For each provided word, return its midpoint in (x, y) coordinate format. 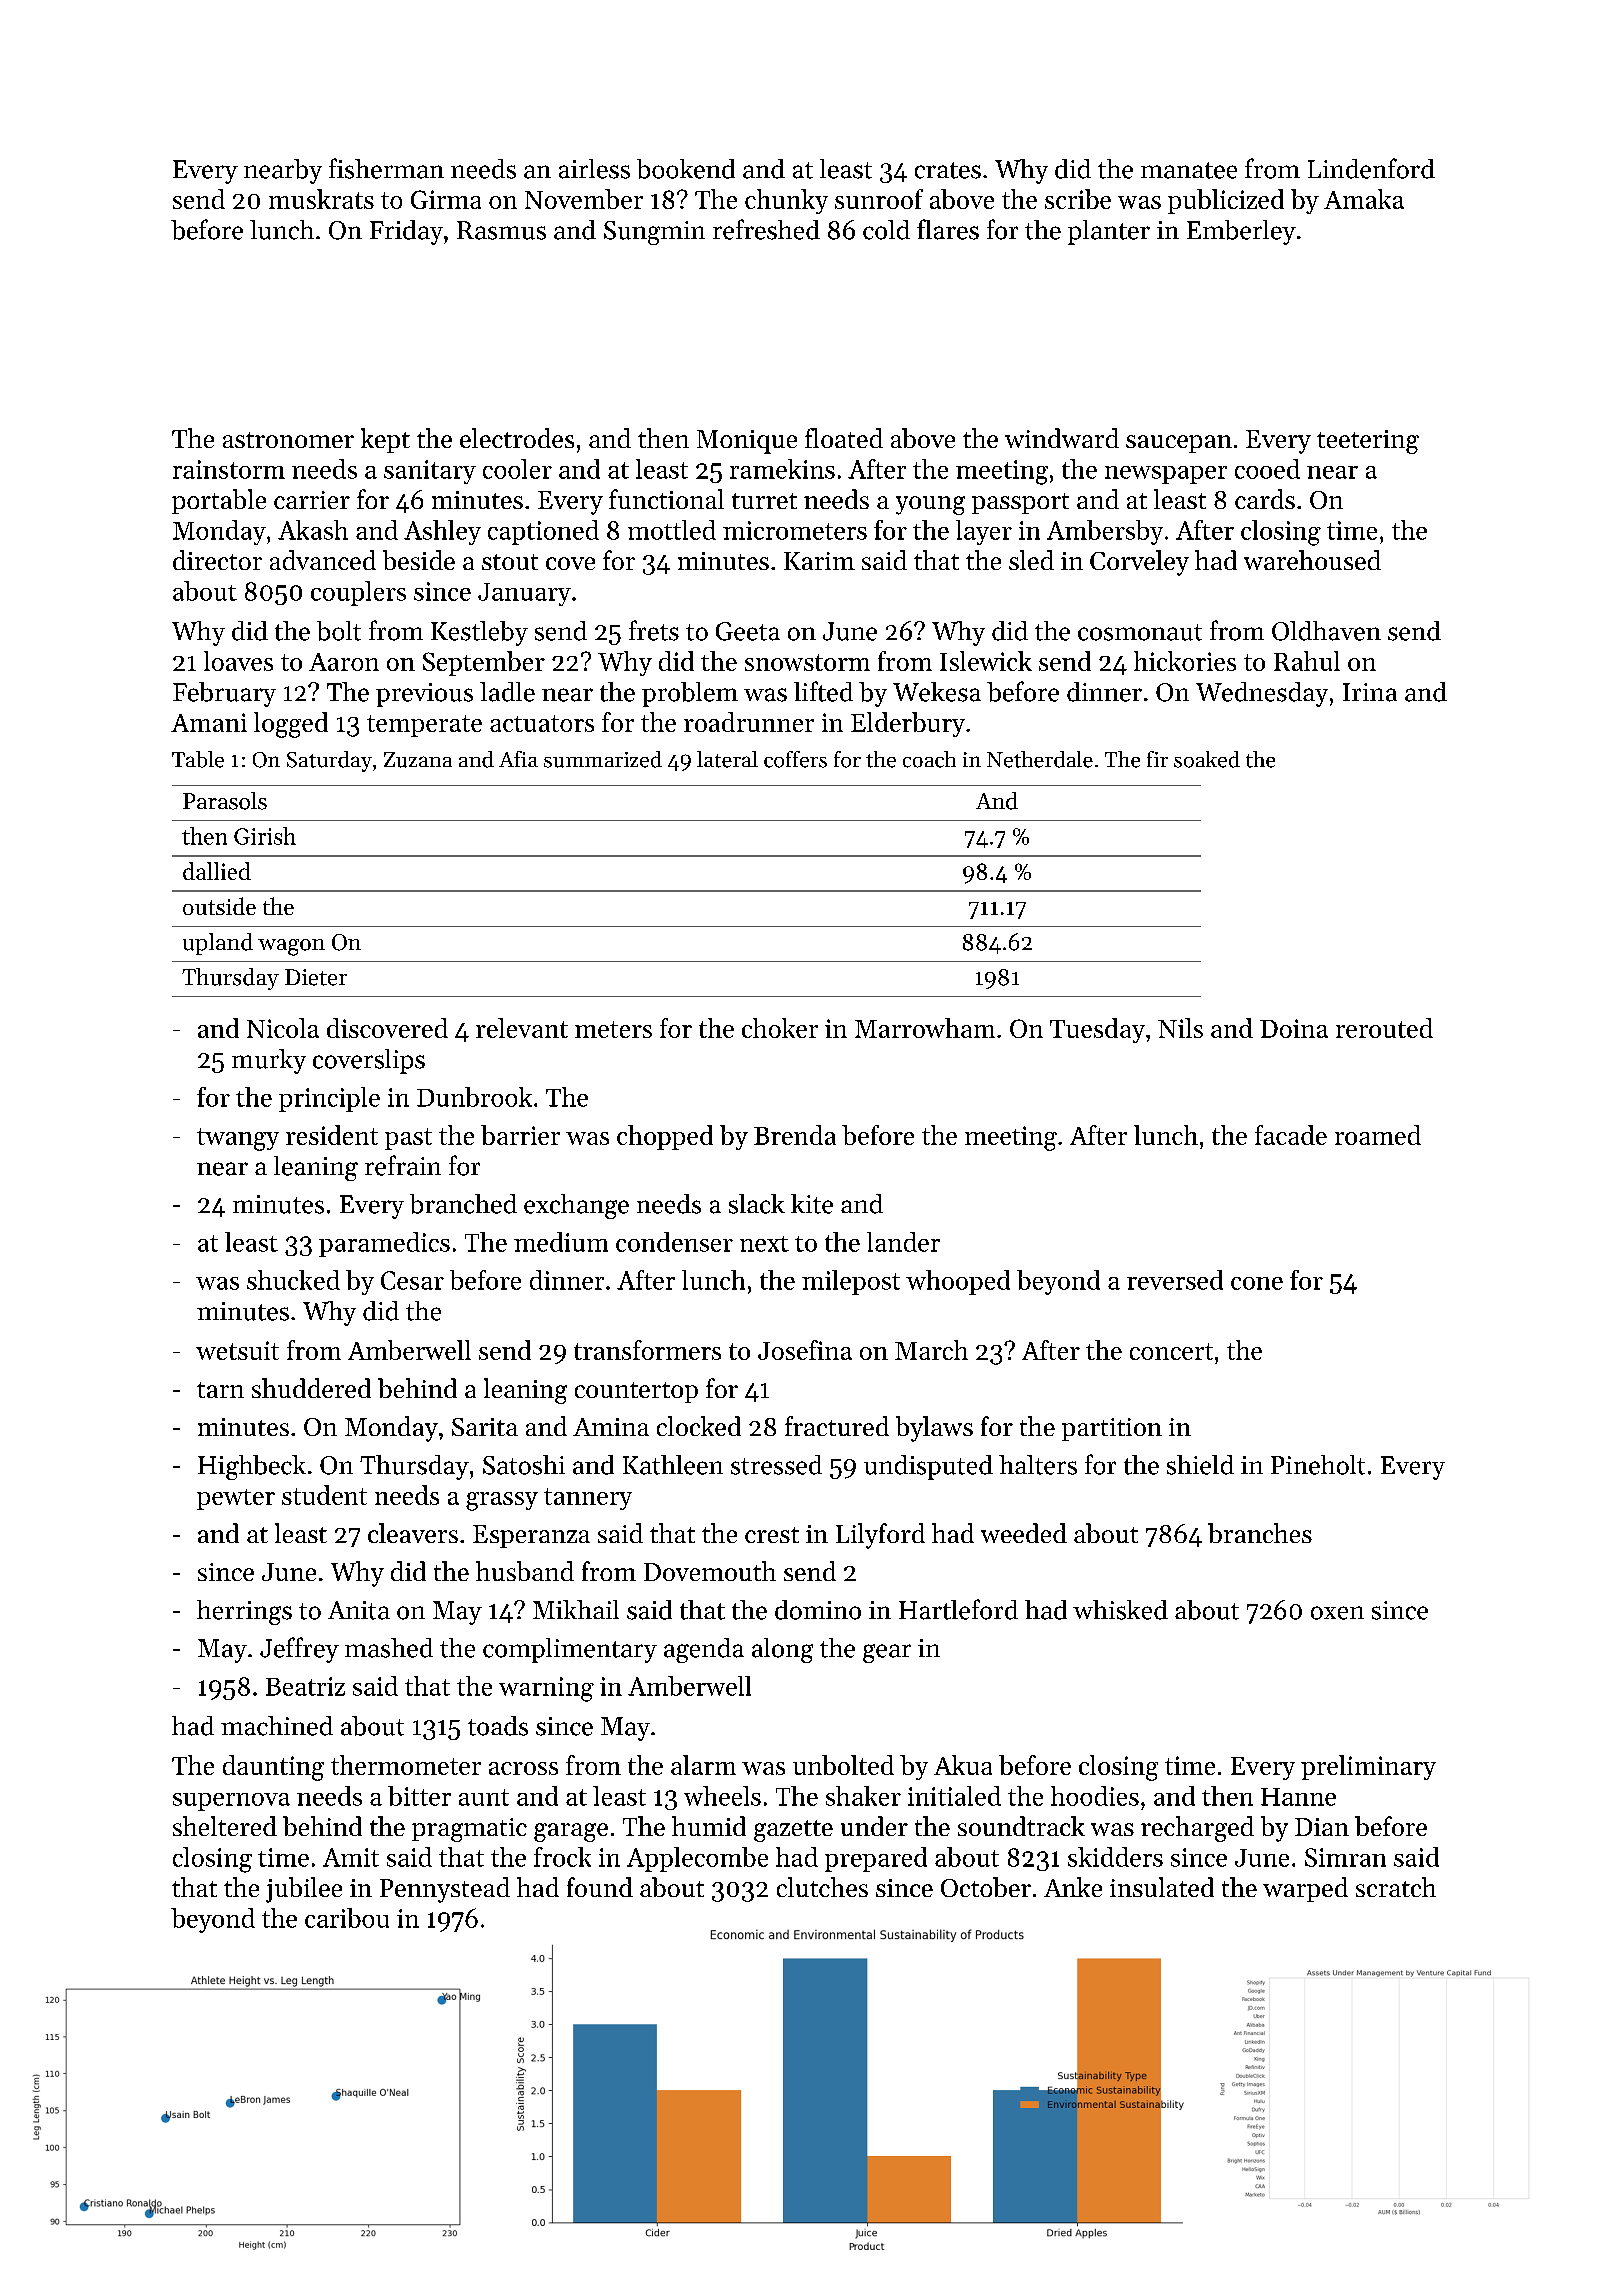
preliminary (1368, 1767)
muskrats (321, 199)
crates (948, 170)
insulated (1162, 1887)
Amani (209, 722)
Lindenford (1371, 168)
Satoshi (524, 1465)
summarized (603, 759)
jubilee (304, 1890)
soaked (1207, 759)
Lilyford (880, 1536)
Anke (1073, 1887)
